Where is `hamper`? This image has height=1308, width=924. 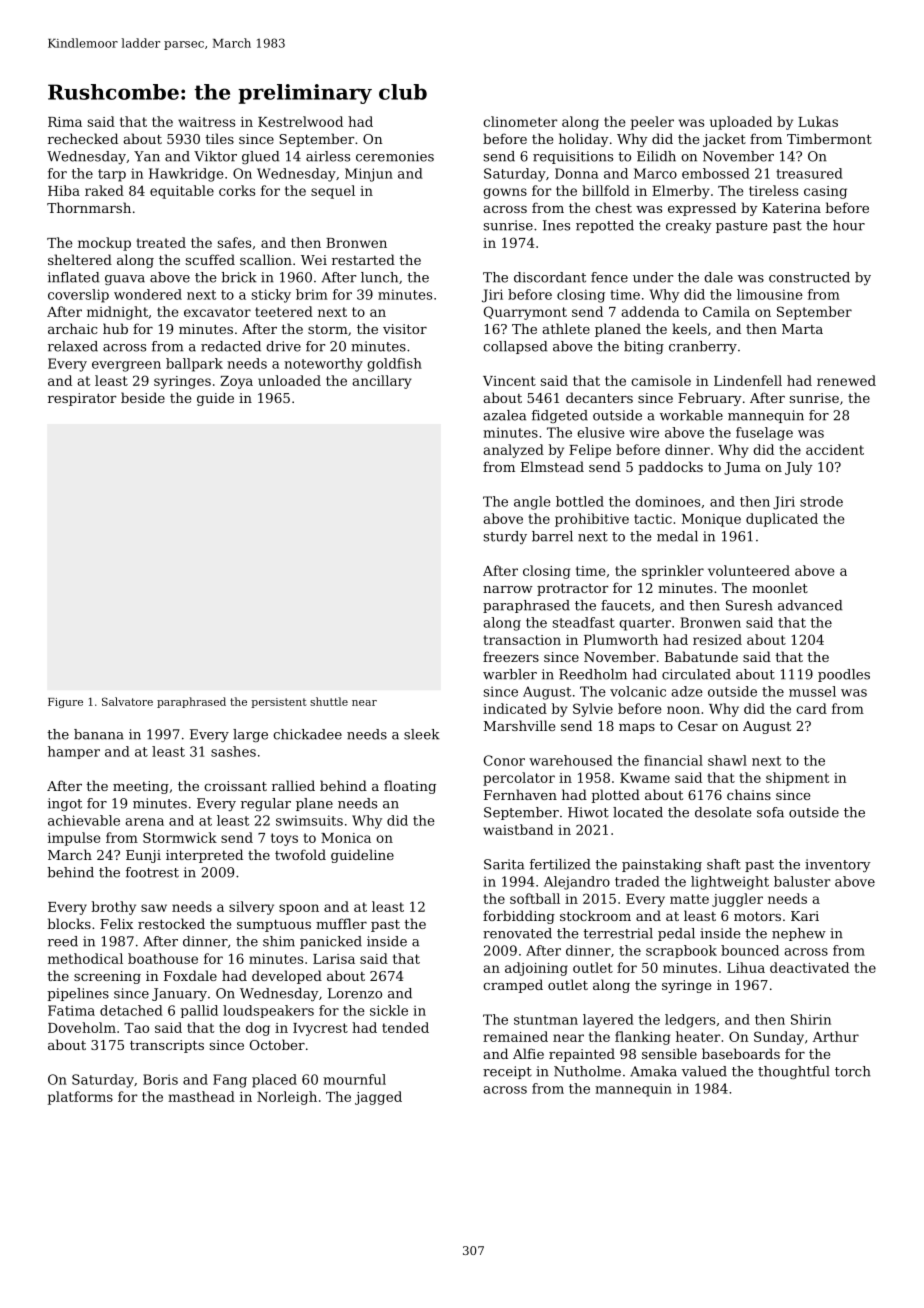
hamper is located at coordinates (74, 752).
